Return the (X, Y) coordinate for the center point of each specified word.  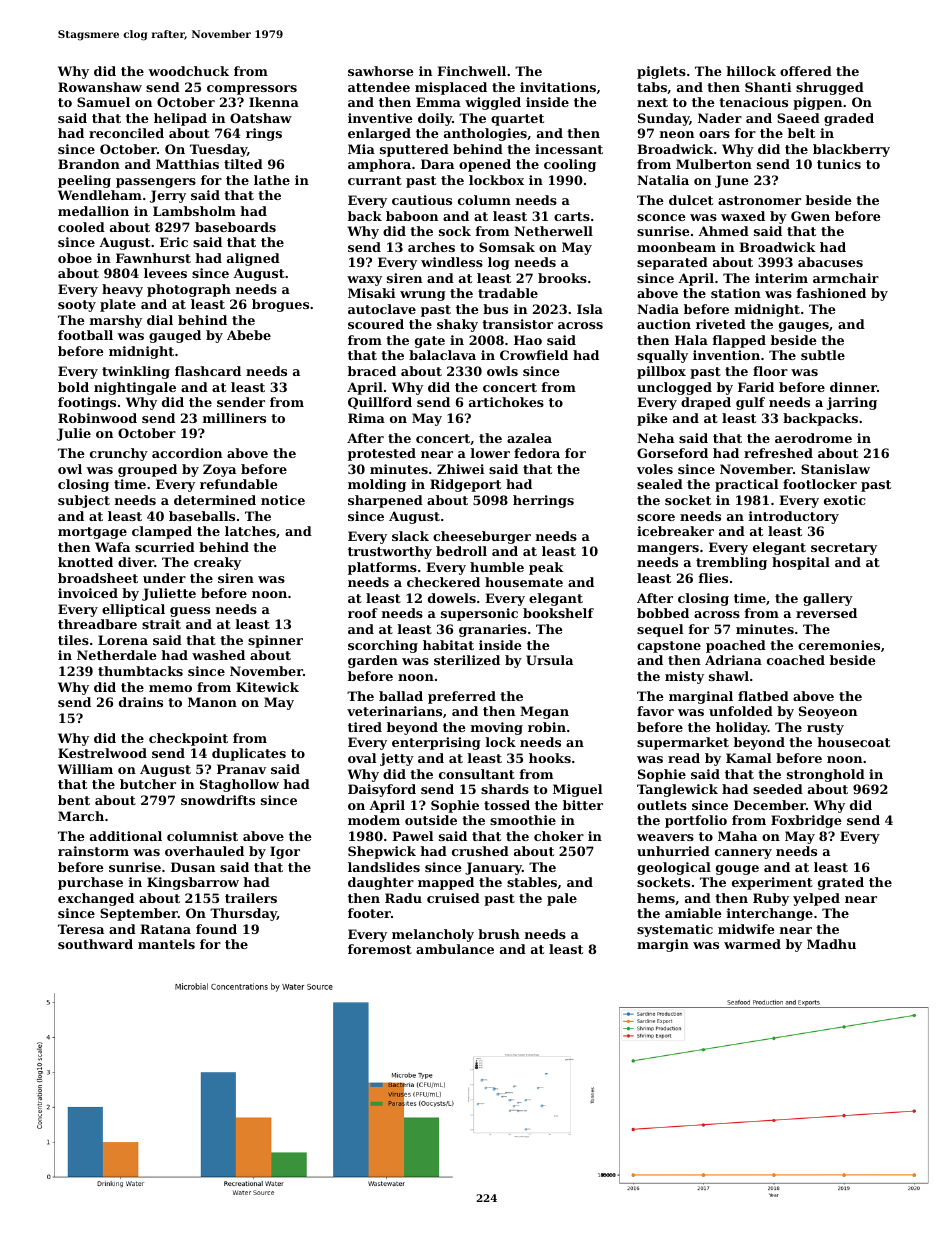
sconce (661, 217)
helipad (180, 119)
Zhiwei (460, 469)
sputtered (414, 150)
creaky (217, 563)
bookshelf (558, 613)
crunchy (119, 454)
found (216, 929)
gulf (750, 403)
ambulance (455, 949)
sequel (660, 630)
